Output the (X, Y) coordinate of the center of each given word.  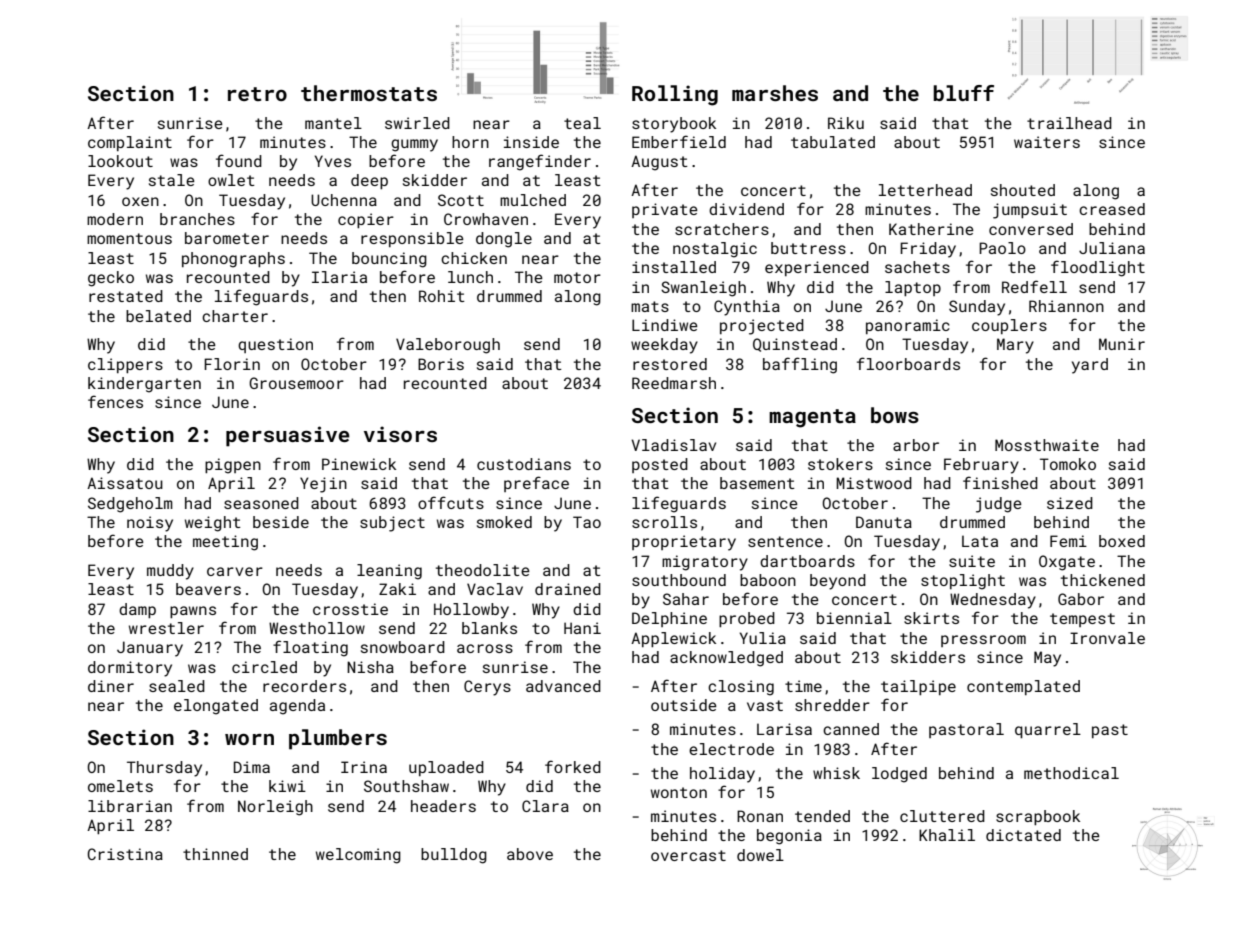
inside (531, 142)
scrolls (664, 522)
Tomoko (1068, 464)
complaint (130, 143)
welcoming (358, 856)
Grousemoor (296, 383)
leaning (389, 572)
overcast (688, 855)
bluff (963, 93)
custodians (524, 464)
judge (999, 505)
